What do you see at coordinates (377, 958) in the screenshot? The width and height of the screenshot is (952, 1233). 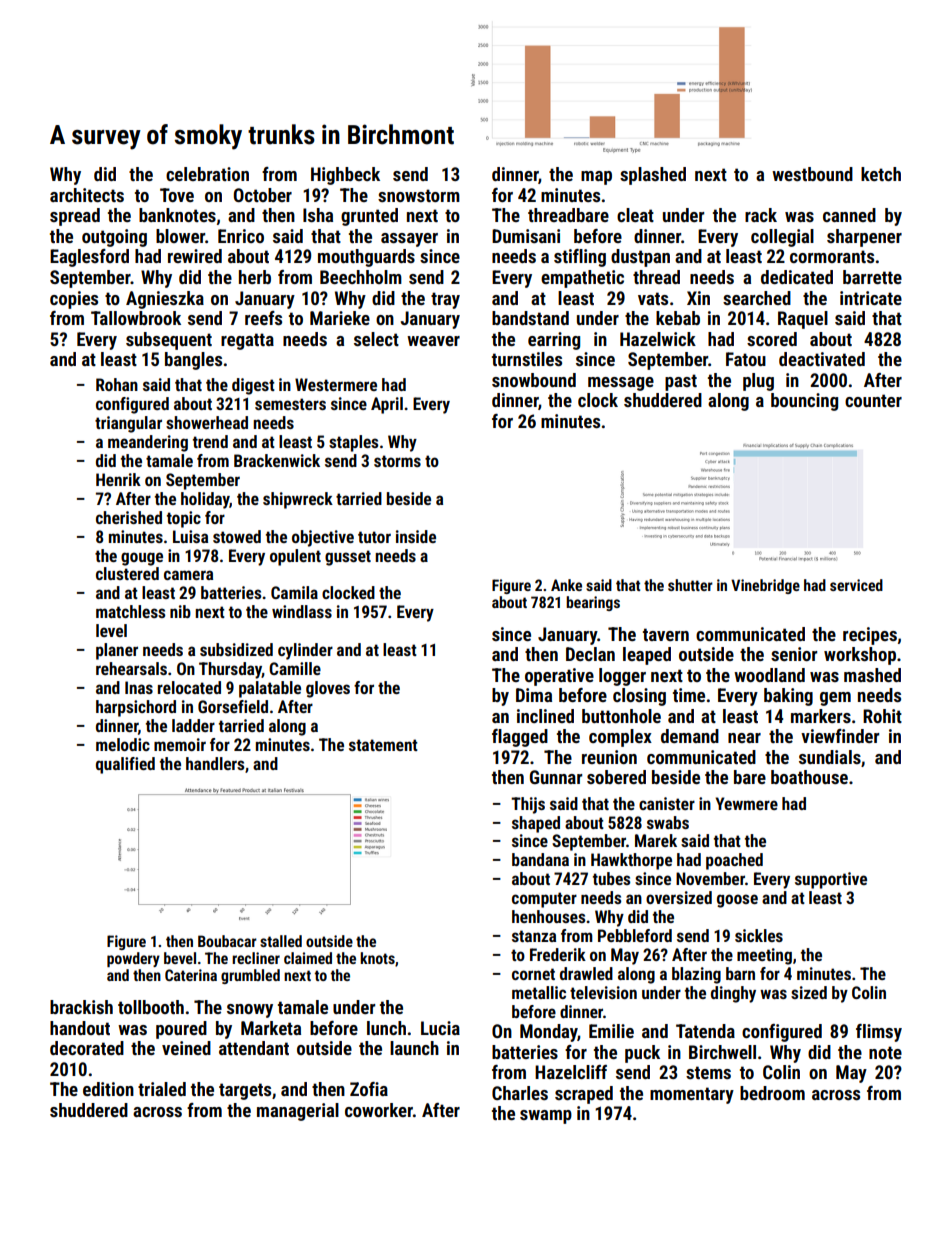 I see `knots` at bounding box center [377, 958].
